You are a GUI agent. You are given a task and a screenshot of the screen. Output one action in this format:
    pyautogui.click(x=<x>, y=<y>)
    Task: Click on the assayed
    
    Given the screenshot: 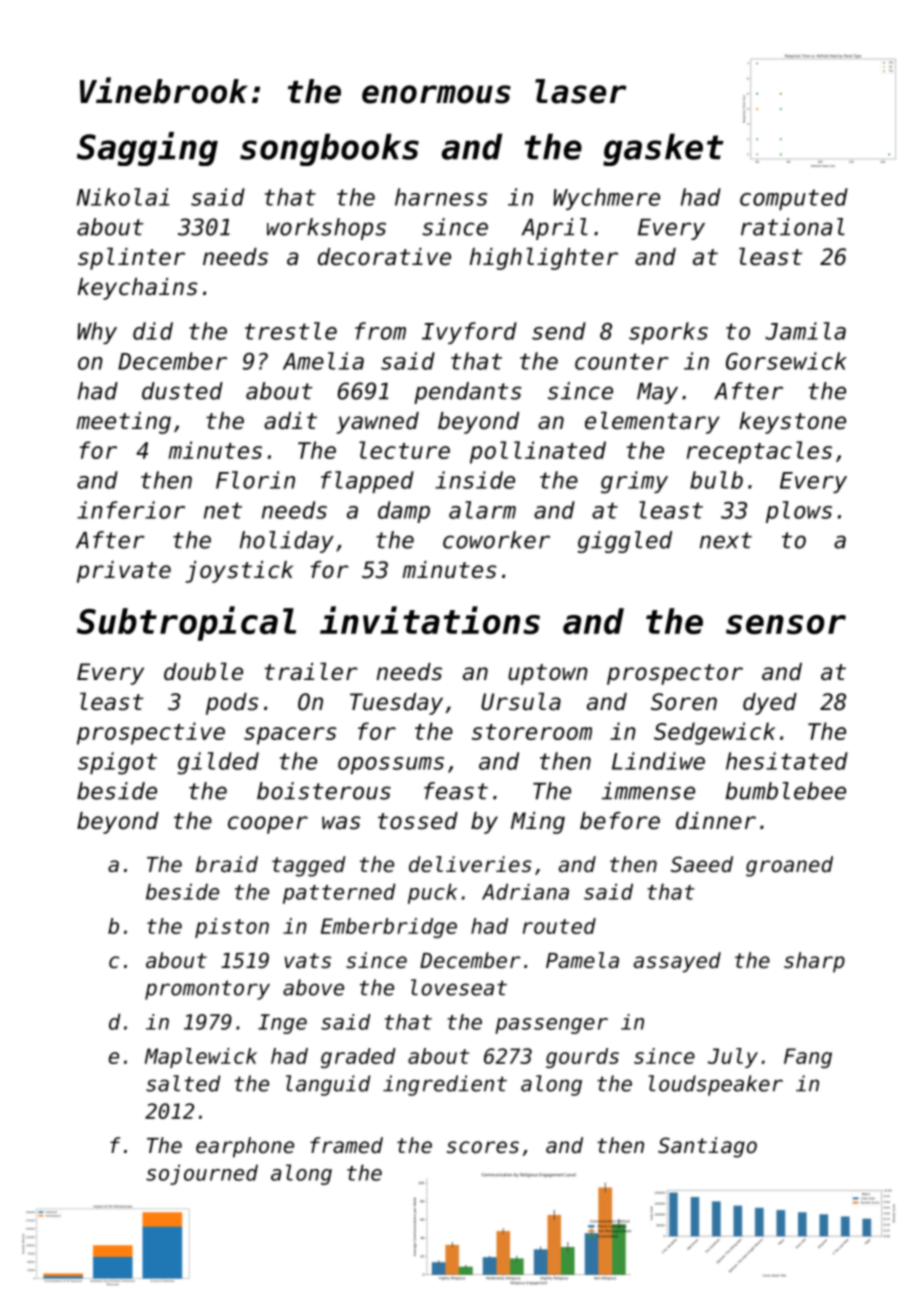 What is the action you would take?
    pyautogui.click(x=677, y=962)
